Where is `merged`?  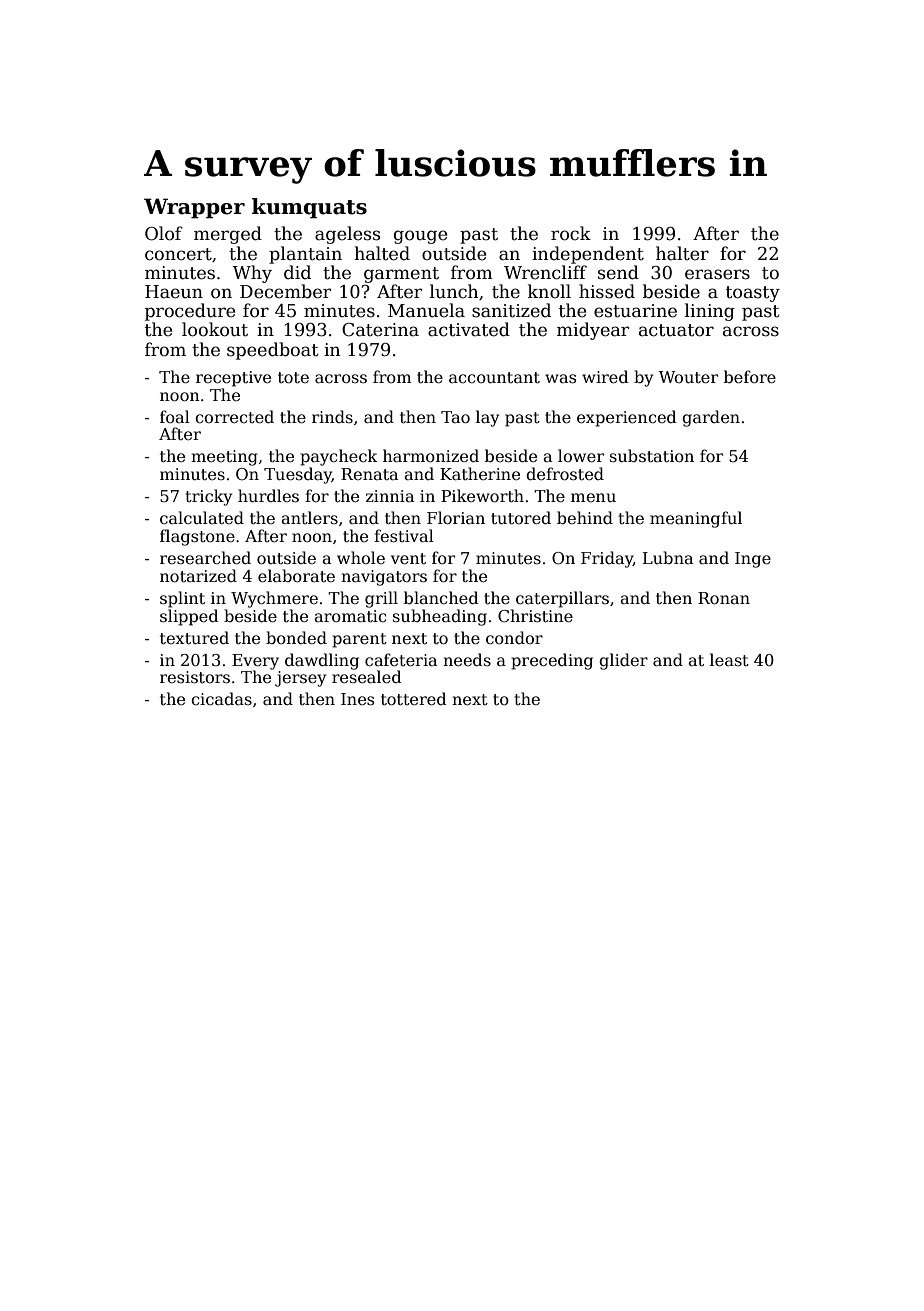
merged is located at coordinates (228, 235).
